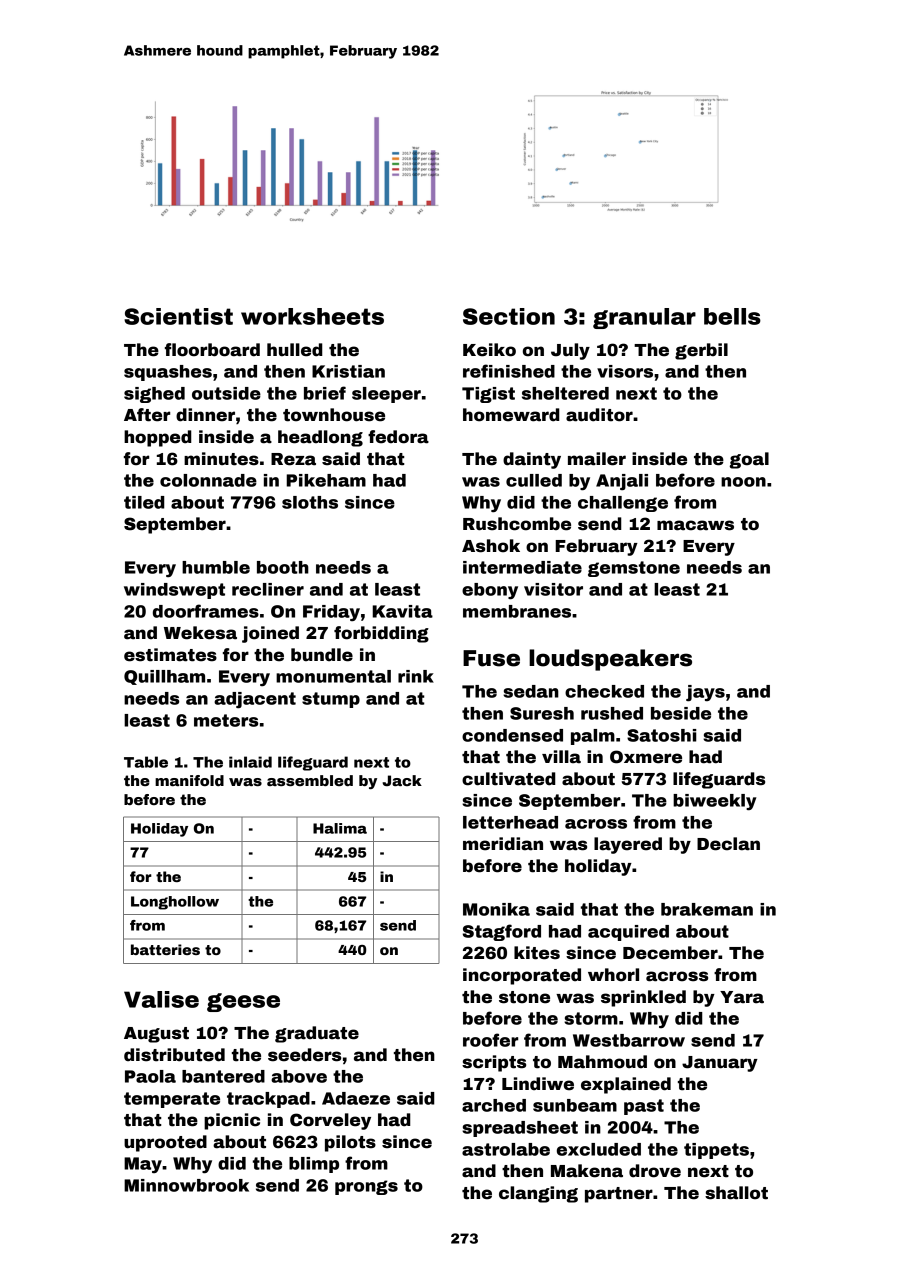 The image size is (901, 1280). Describe the element at coordinates (312, 316) in the document. I see `worksheets` at that location.
